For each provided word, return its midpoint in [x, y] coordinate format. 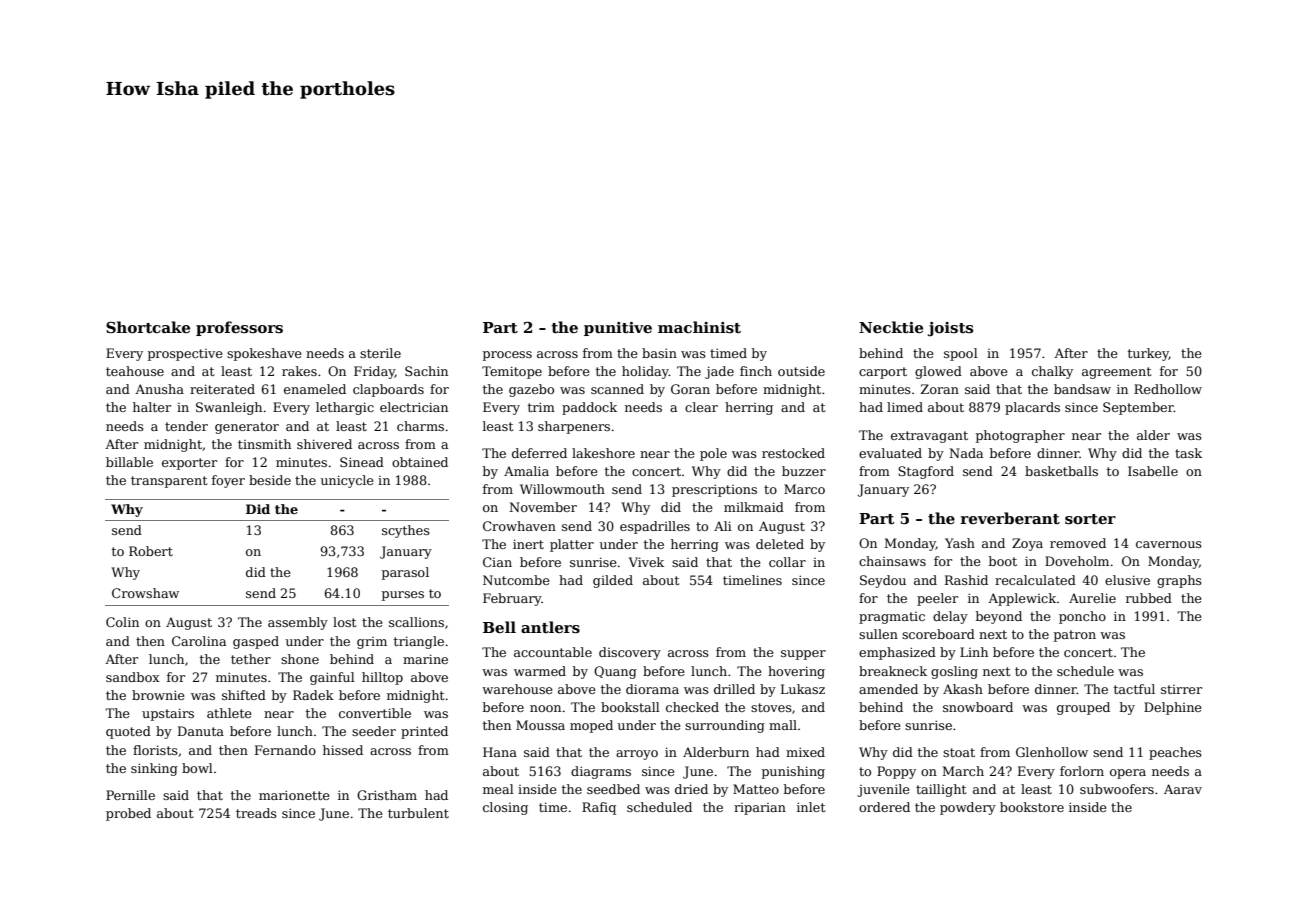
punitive [618, 329]
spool [961, 354]
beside [270, 480]
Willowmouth [562, 489]
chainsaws [892, 561]
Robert [151, 551]
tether [251, 659]
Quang [615, 672]
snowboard [978, 707]
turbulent [418, 813]
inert [528, 544]
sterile [380, 353]
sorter [1090, 519]
